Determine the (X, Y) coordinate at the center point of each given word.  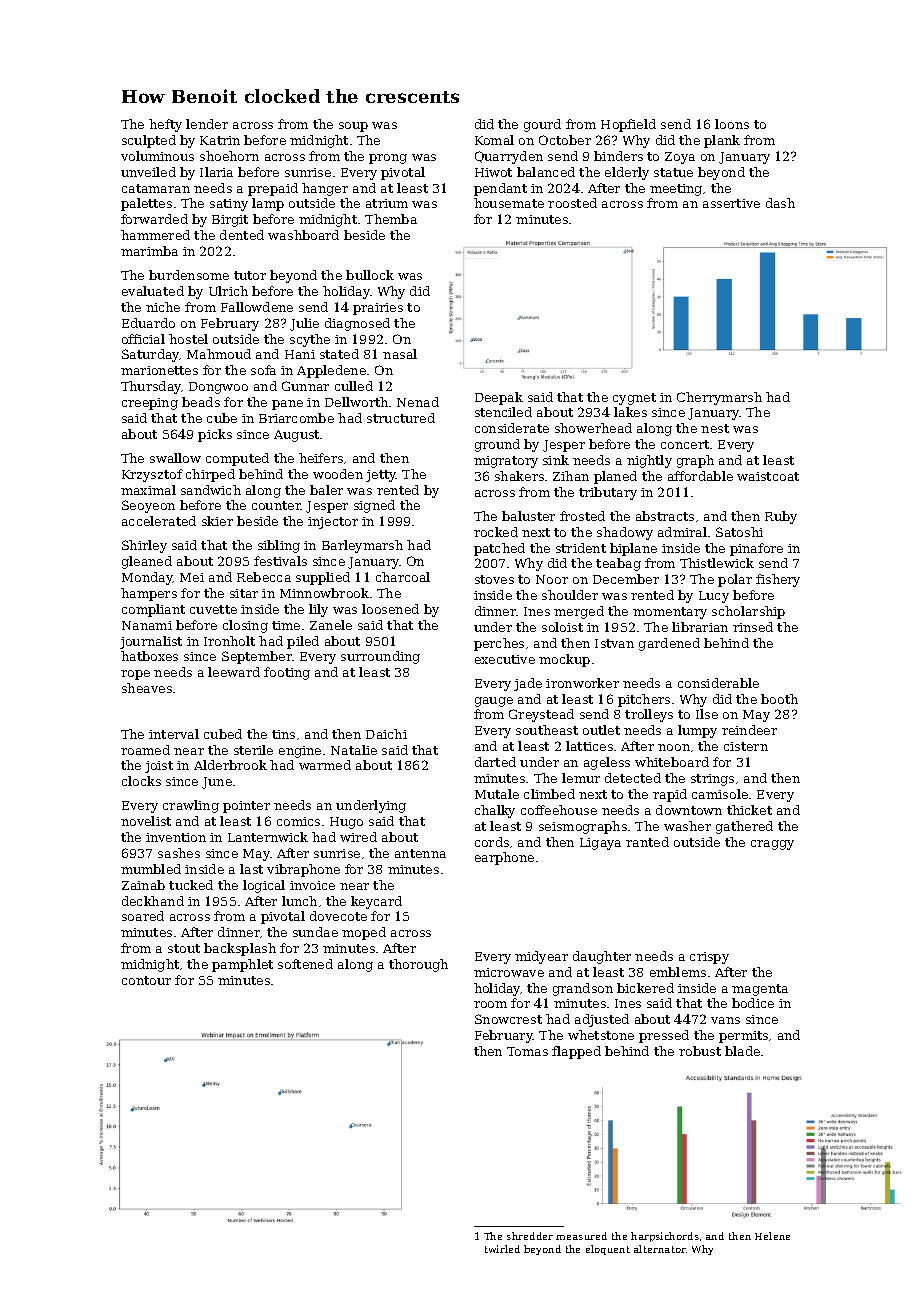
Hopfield (628, 125)
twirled (502, 1249)
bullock (370, 275)
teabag (618, 564)
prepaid (273, 189)
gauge (494, 702)
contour (146, 980)
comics (298, 821)
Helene (772, 1236)
